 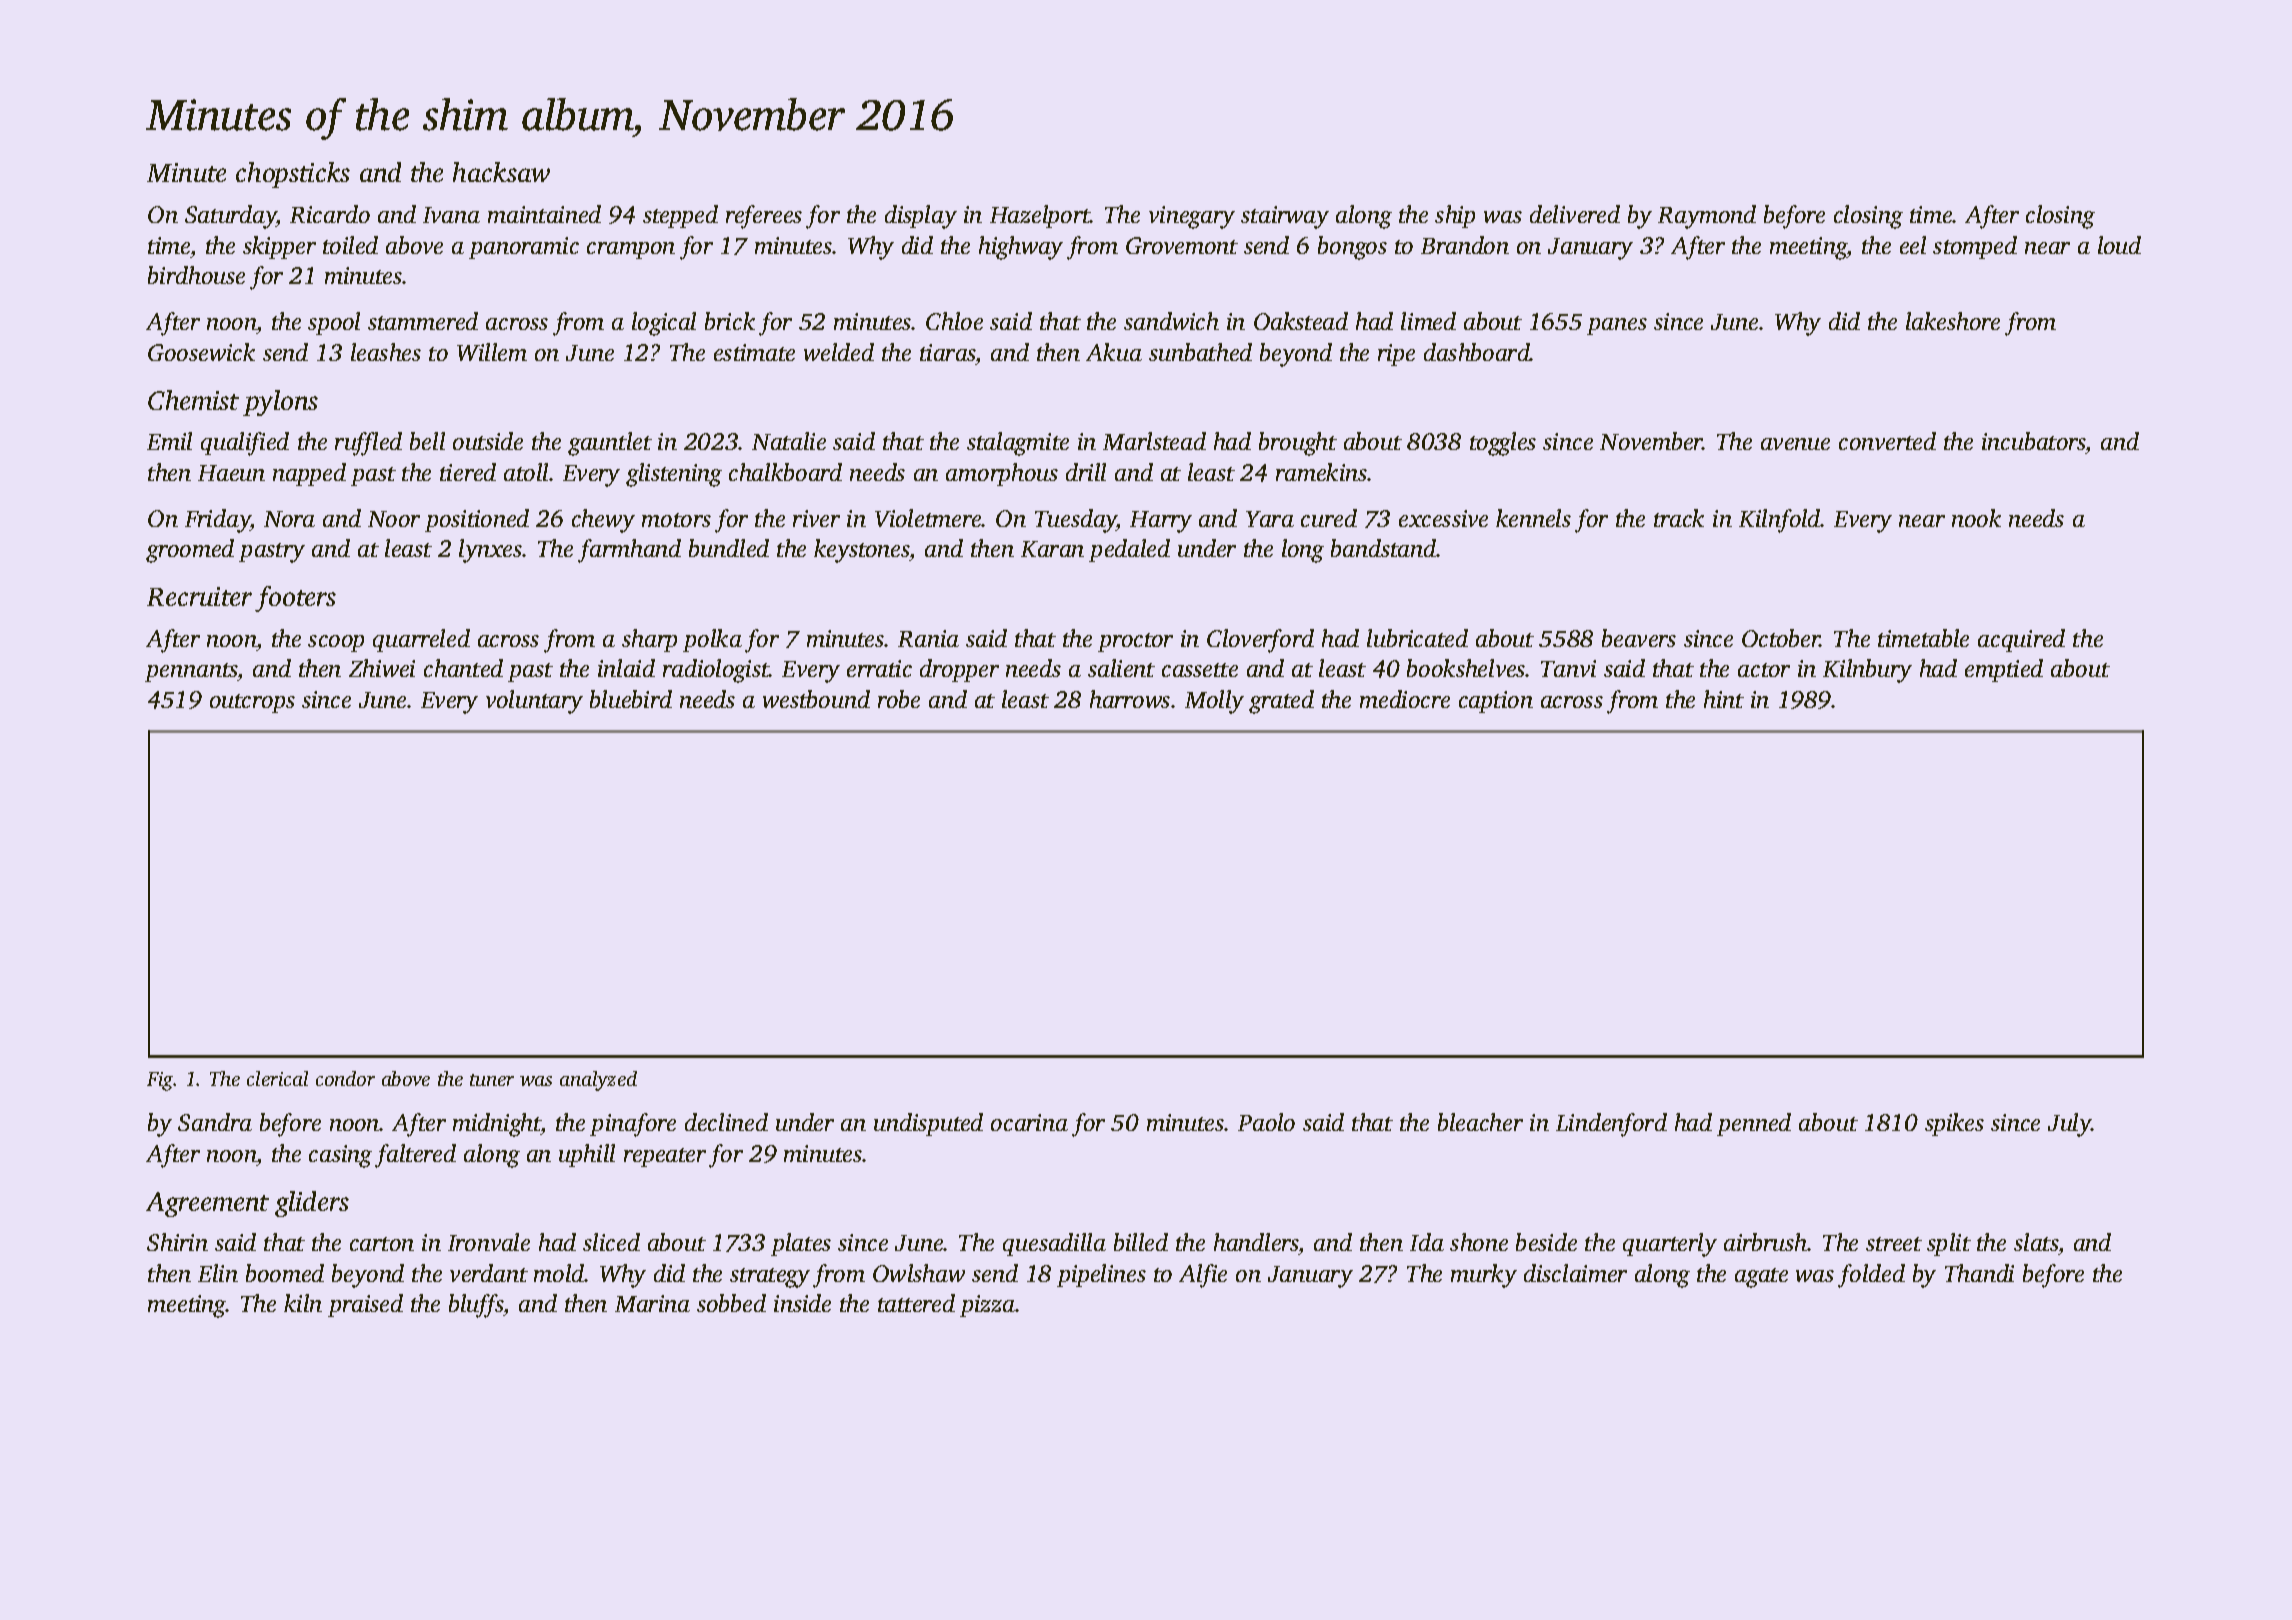 I want to click on Tuesday, so click(x=1076, y=521).
